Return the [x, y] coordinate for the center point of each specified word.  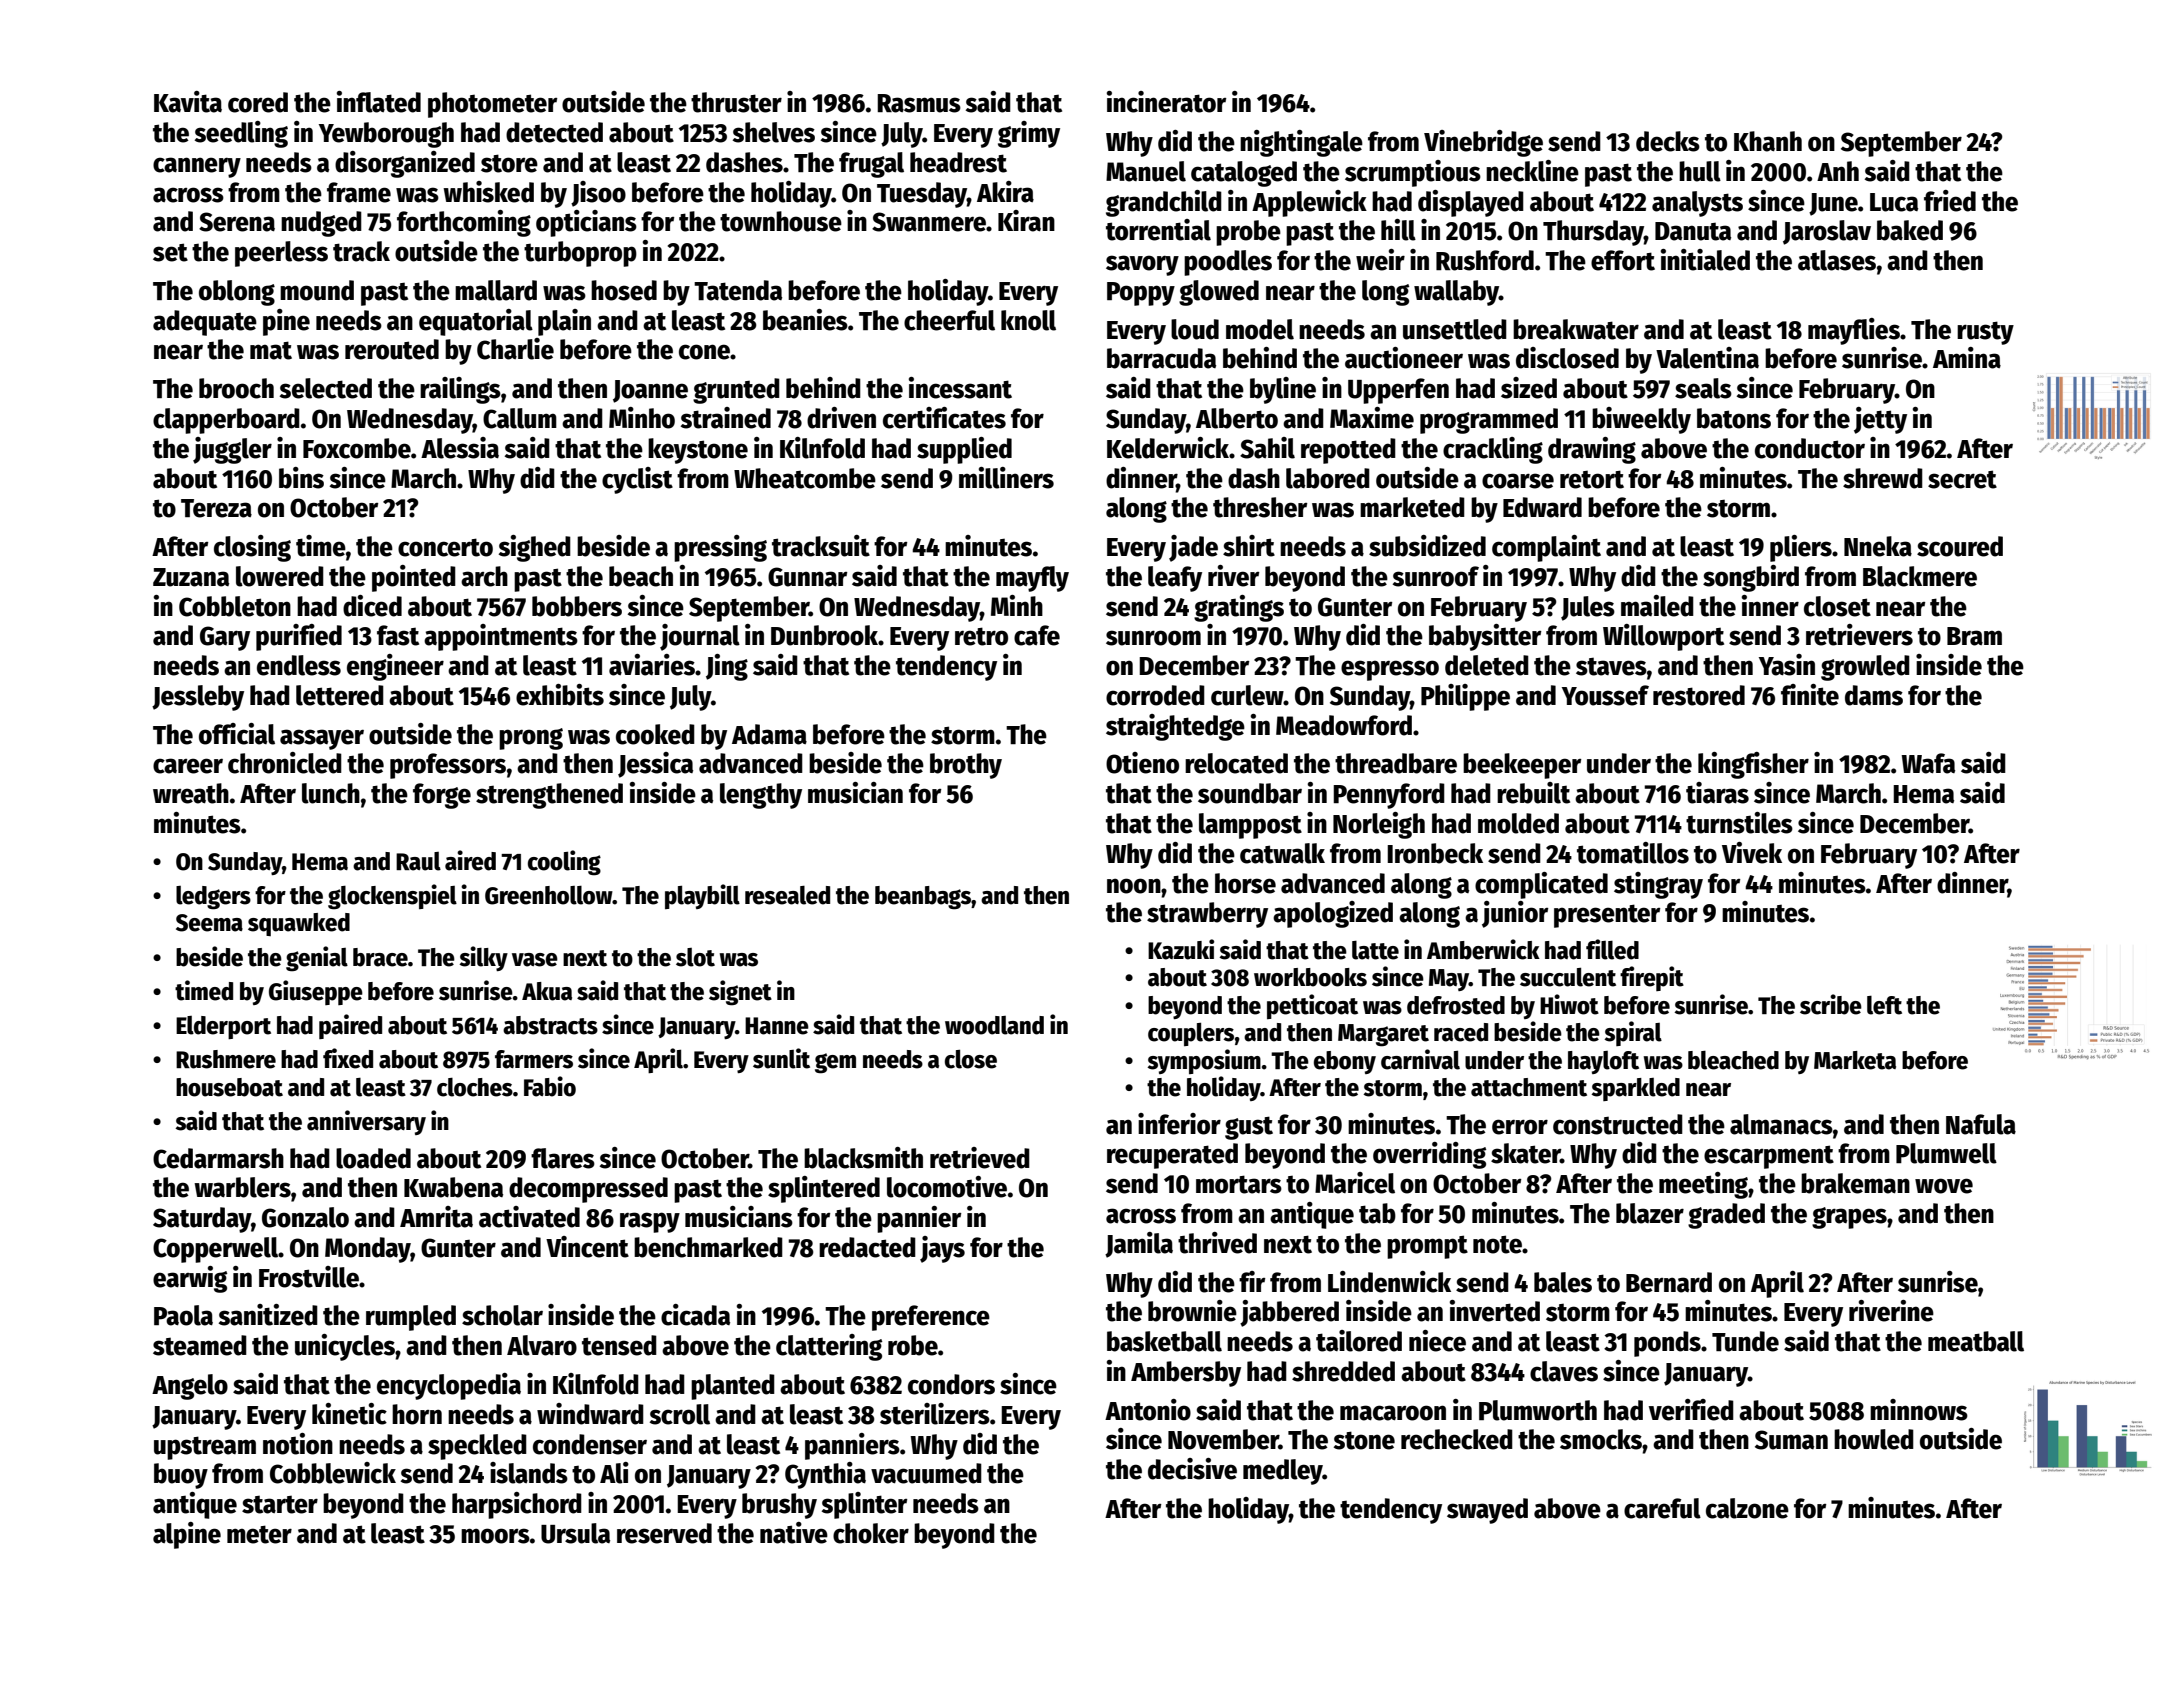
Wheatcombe [805, 478]
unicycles [345, 1347]
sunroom [1153, 638]
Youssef [1605, 695]
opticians [586, 223]
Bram [1974, 636]
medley [1283, 1472]
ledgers [213, 898]
